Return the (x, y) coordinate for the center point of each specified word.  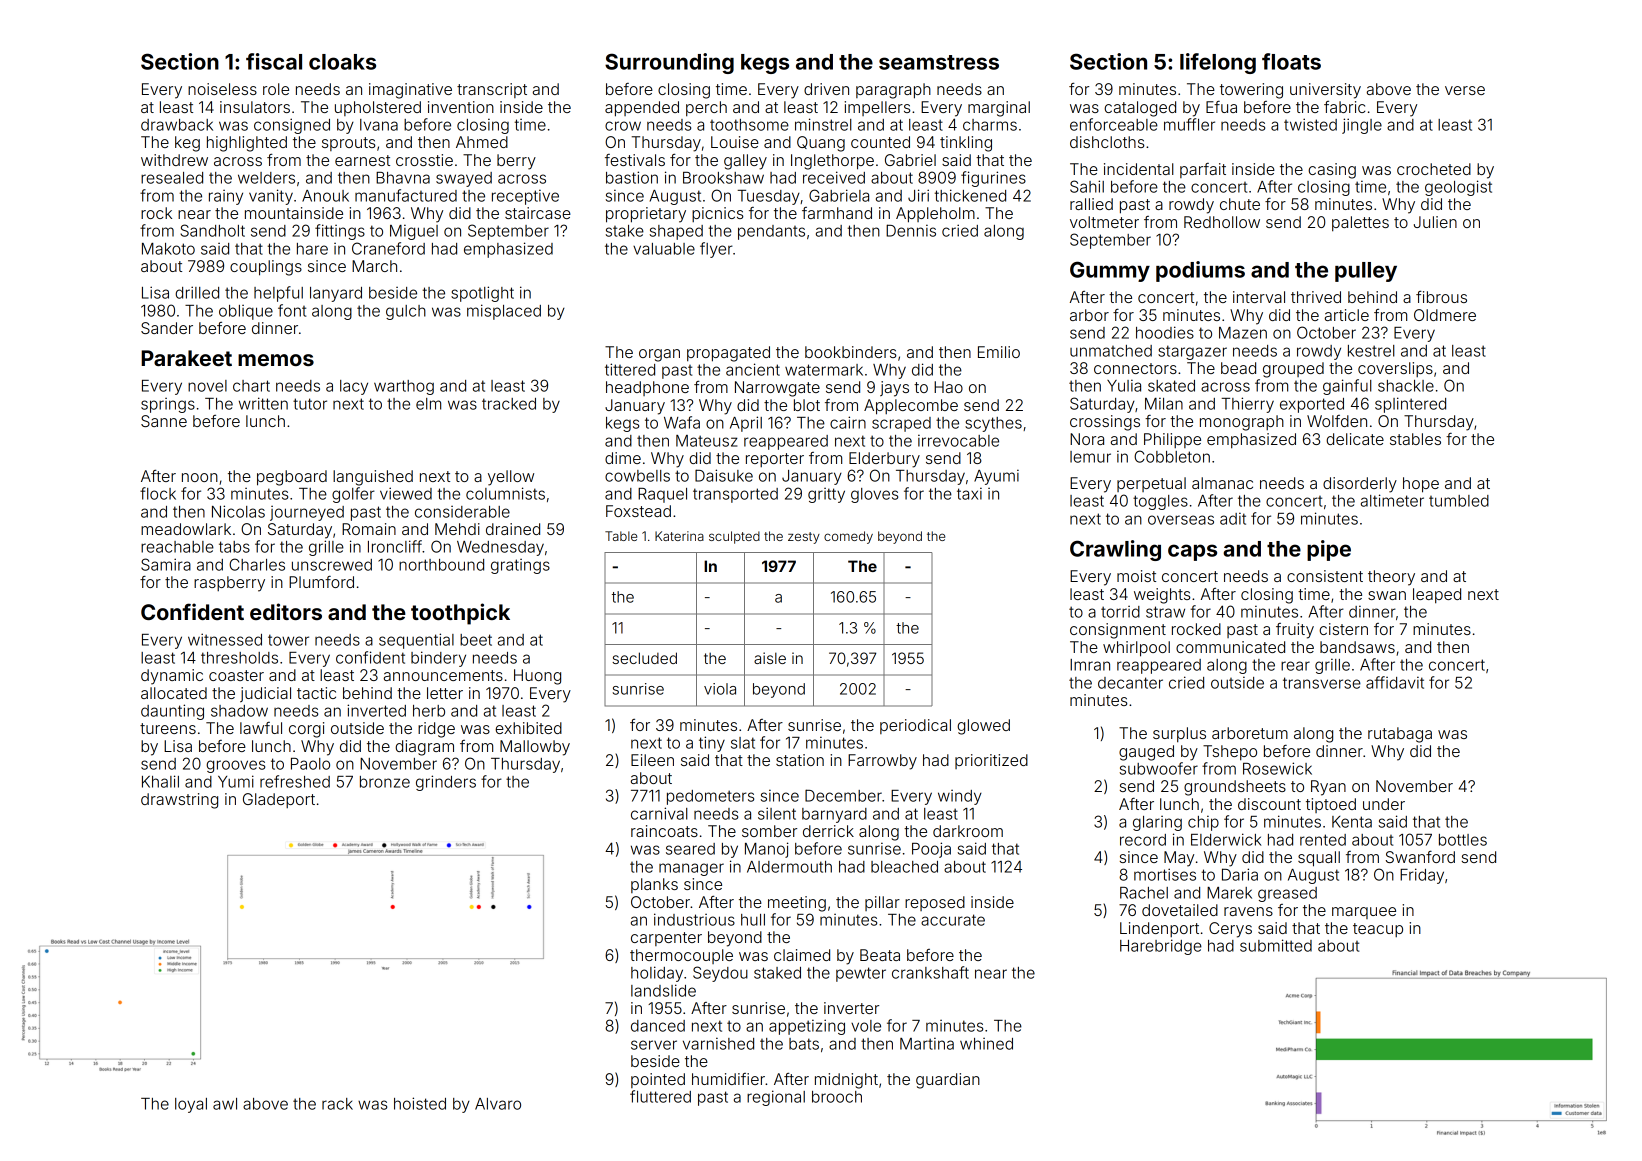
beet (476, 640)
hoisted (420, 1103)
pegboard (292, 478)
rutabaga (1400, 735)
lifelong (1218, 63)
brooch (837, 1097)
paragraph (893, 91)
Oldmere (1445, 315)
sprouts (348, 144)
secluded (644, 658)
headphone (647, 388)
